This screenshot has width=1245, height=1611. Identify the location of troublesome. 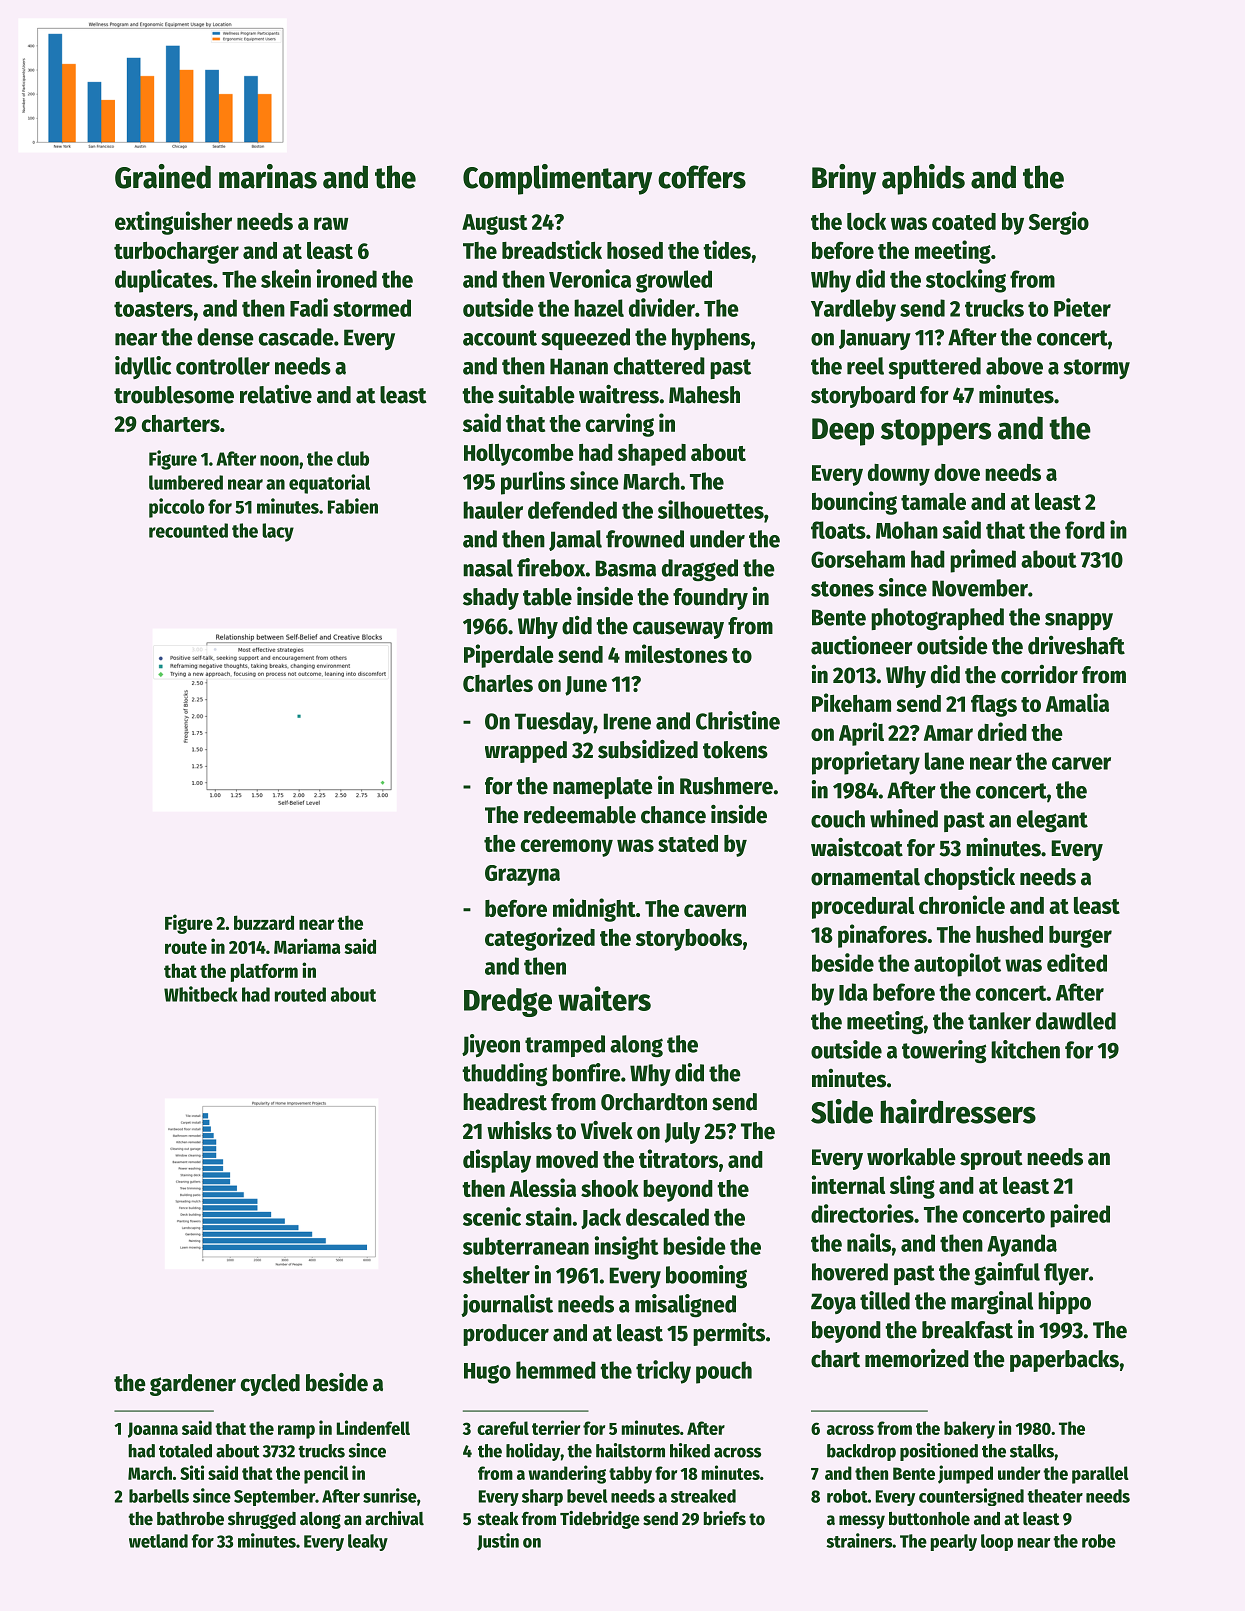
(174, 395).
